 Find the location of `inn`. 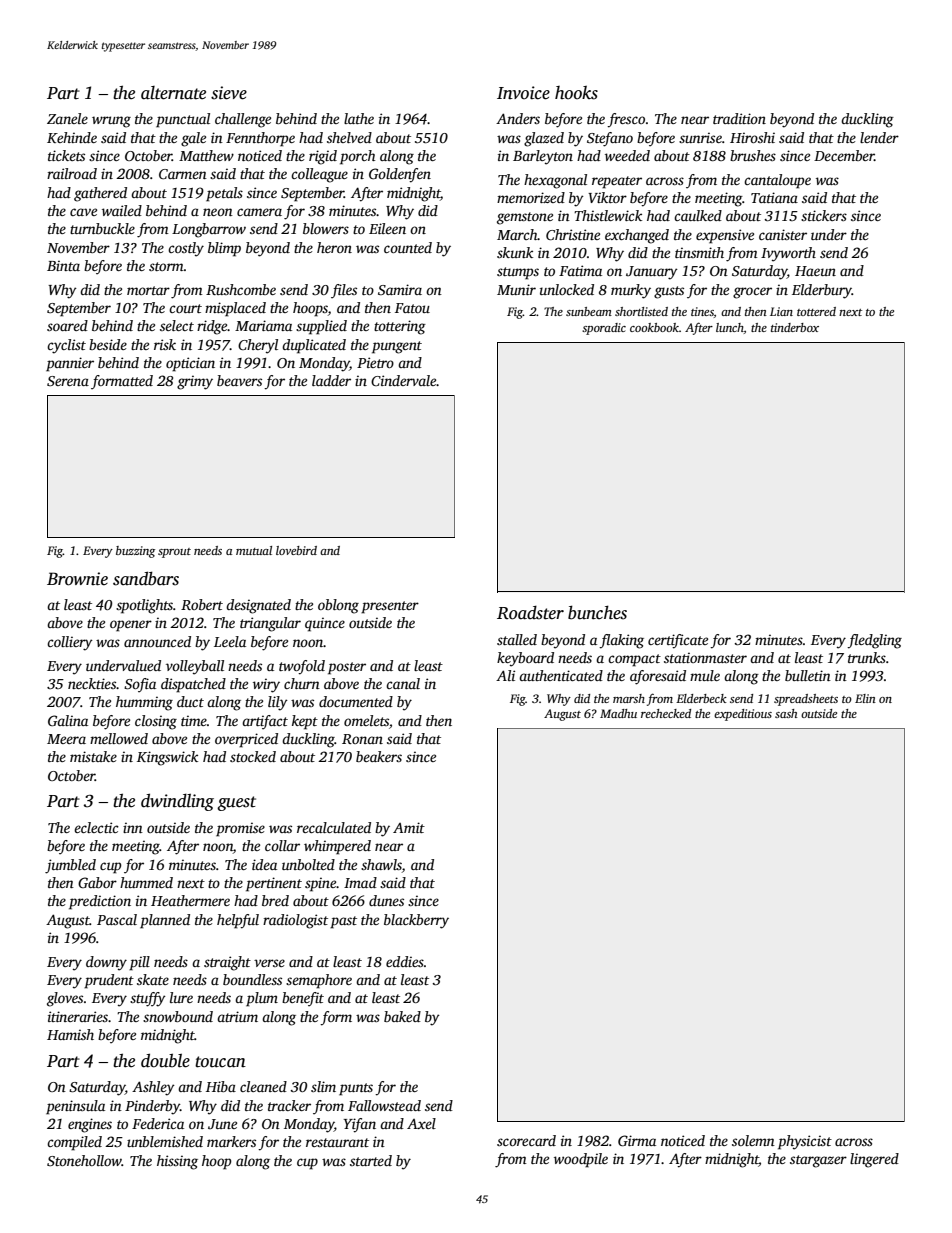

inn is located at coordinates (133, 827).
